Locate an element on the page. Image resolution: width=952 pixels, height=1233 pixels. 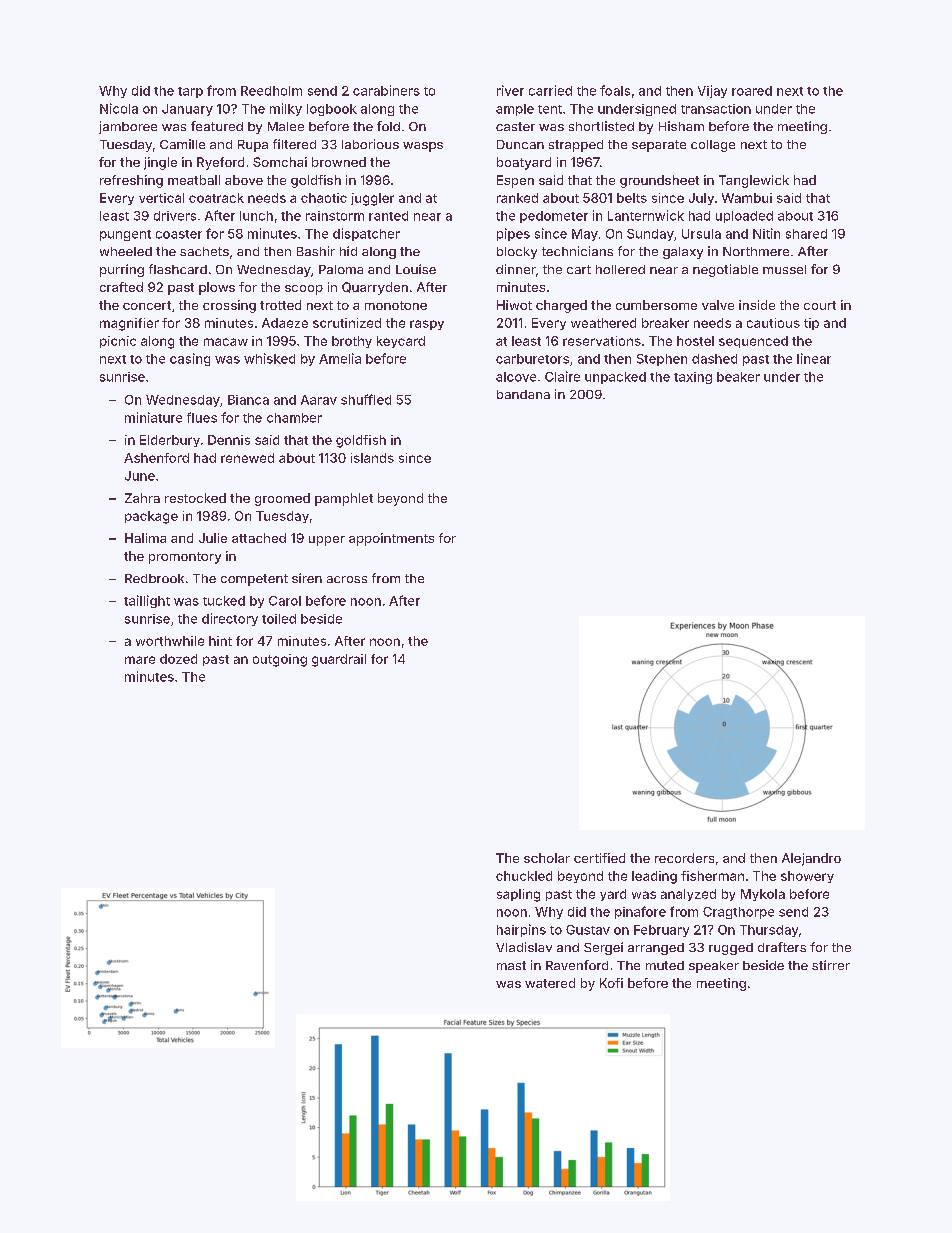
beaker is located at coordinates (738, 377).
